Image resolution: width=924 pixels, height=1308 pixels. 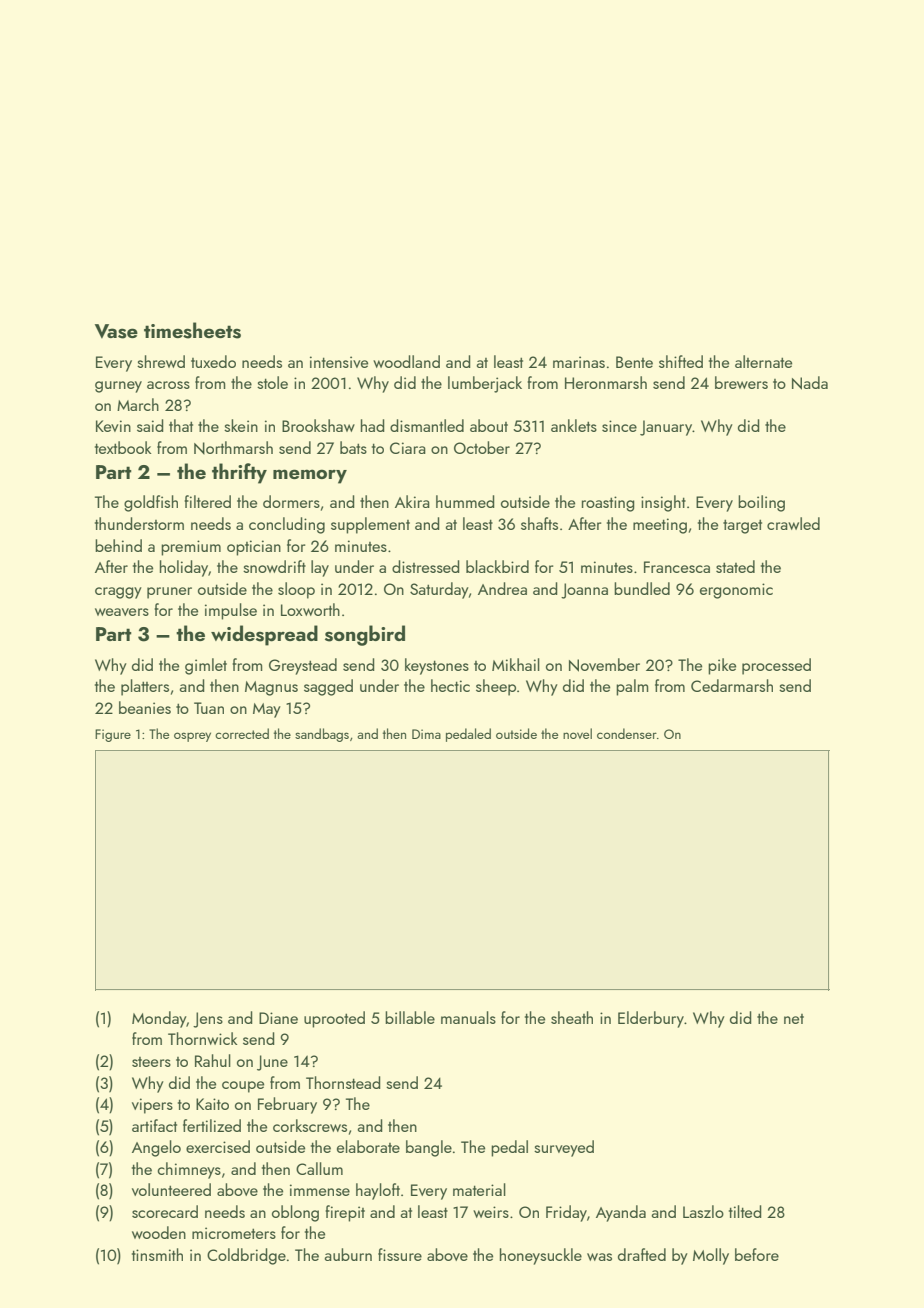 I want to click on billable, so click(x=410, y=1017).
